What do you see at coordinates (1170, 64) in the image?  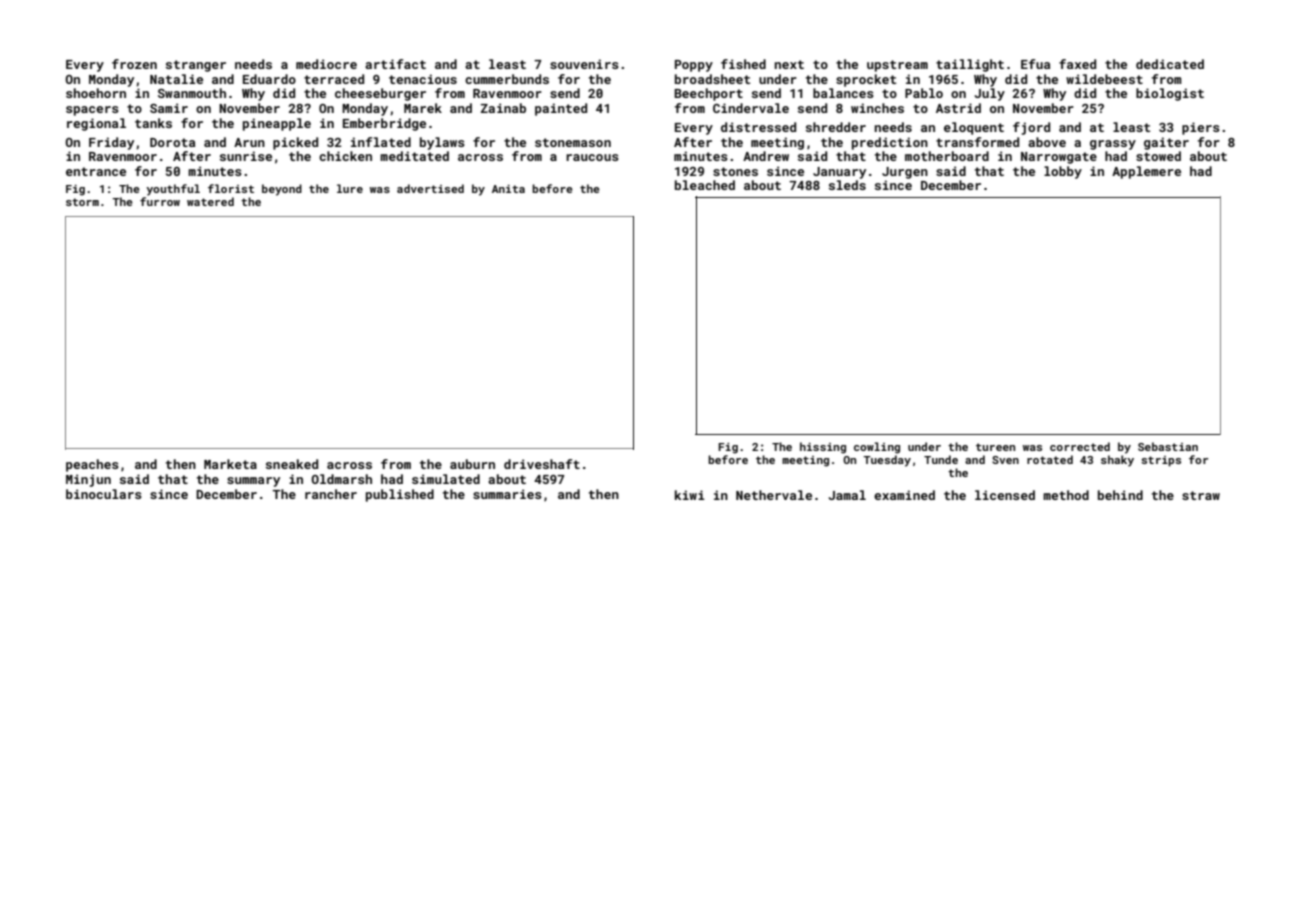 I see `dedicated` at bounding box center [1170, 64].
